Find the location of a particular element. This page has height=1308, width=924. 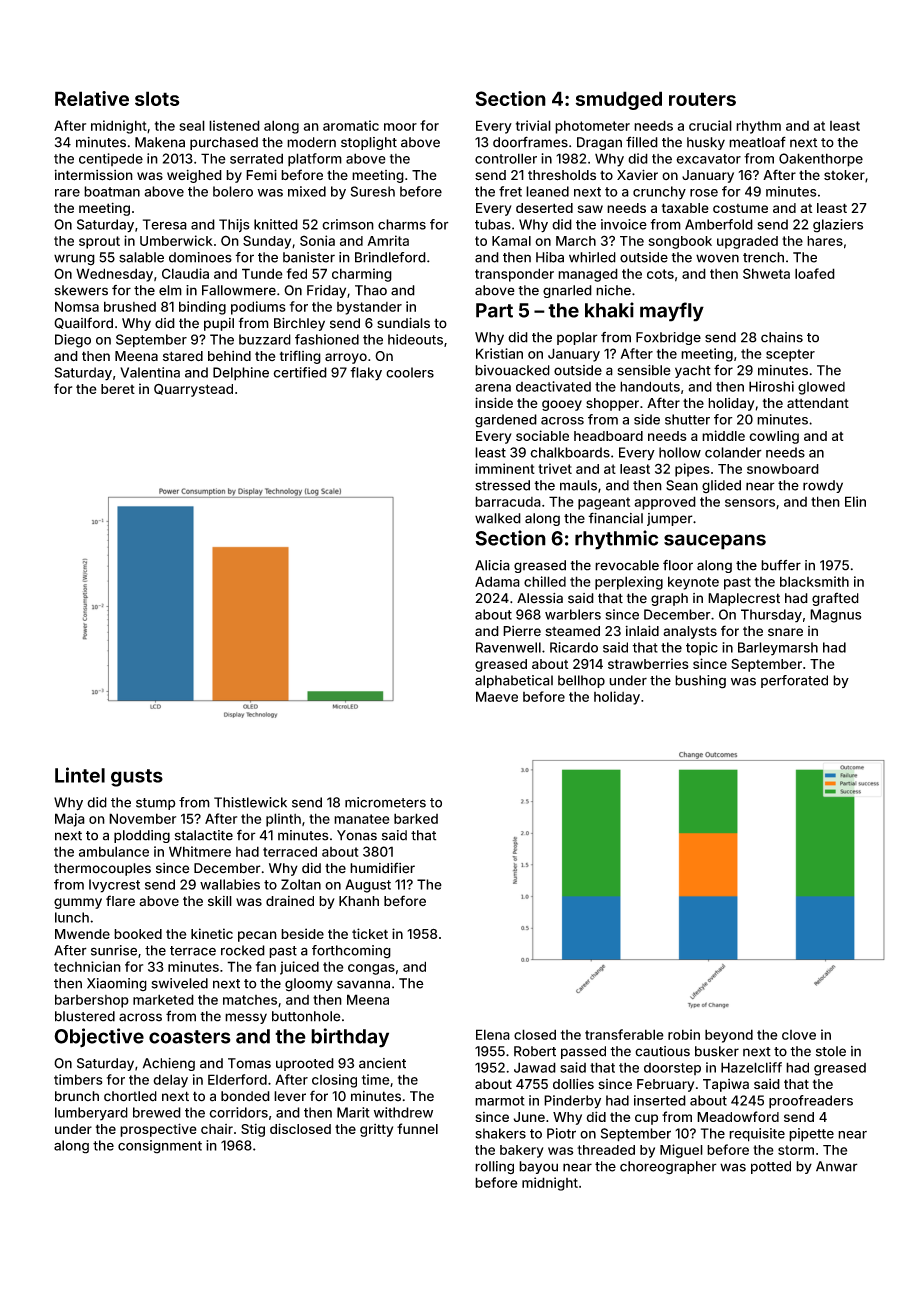

Whitmere is located at coordinates (200, 851).
